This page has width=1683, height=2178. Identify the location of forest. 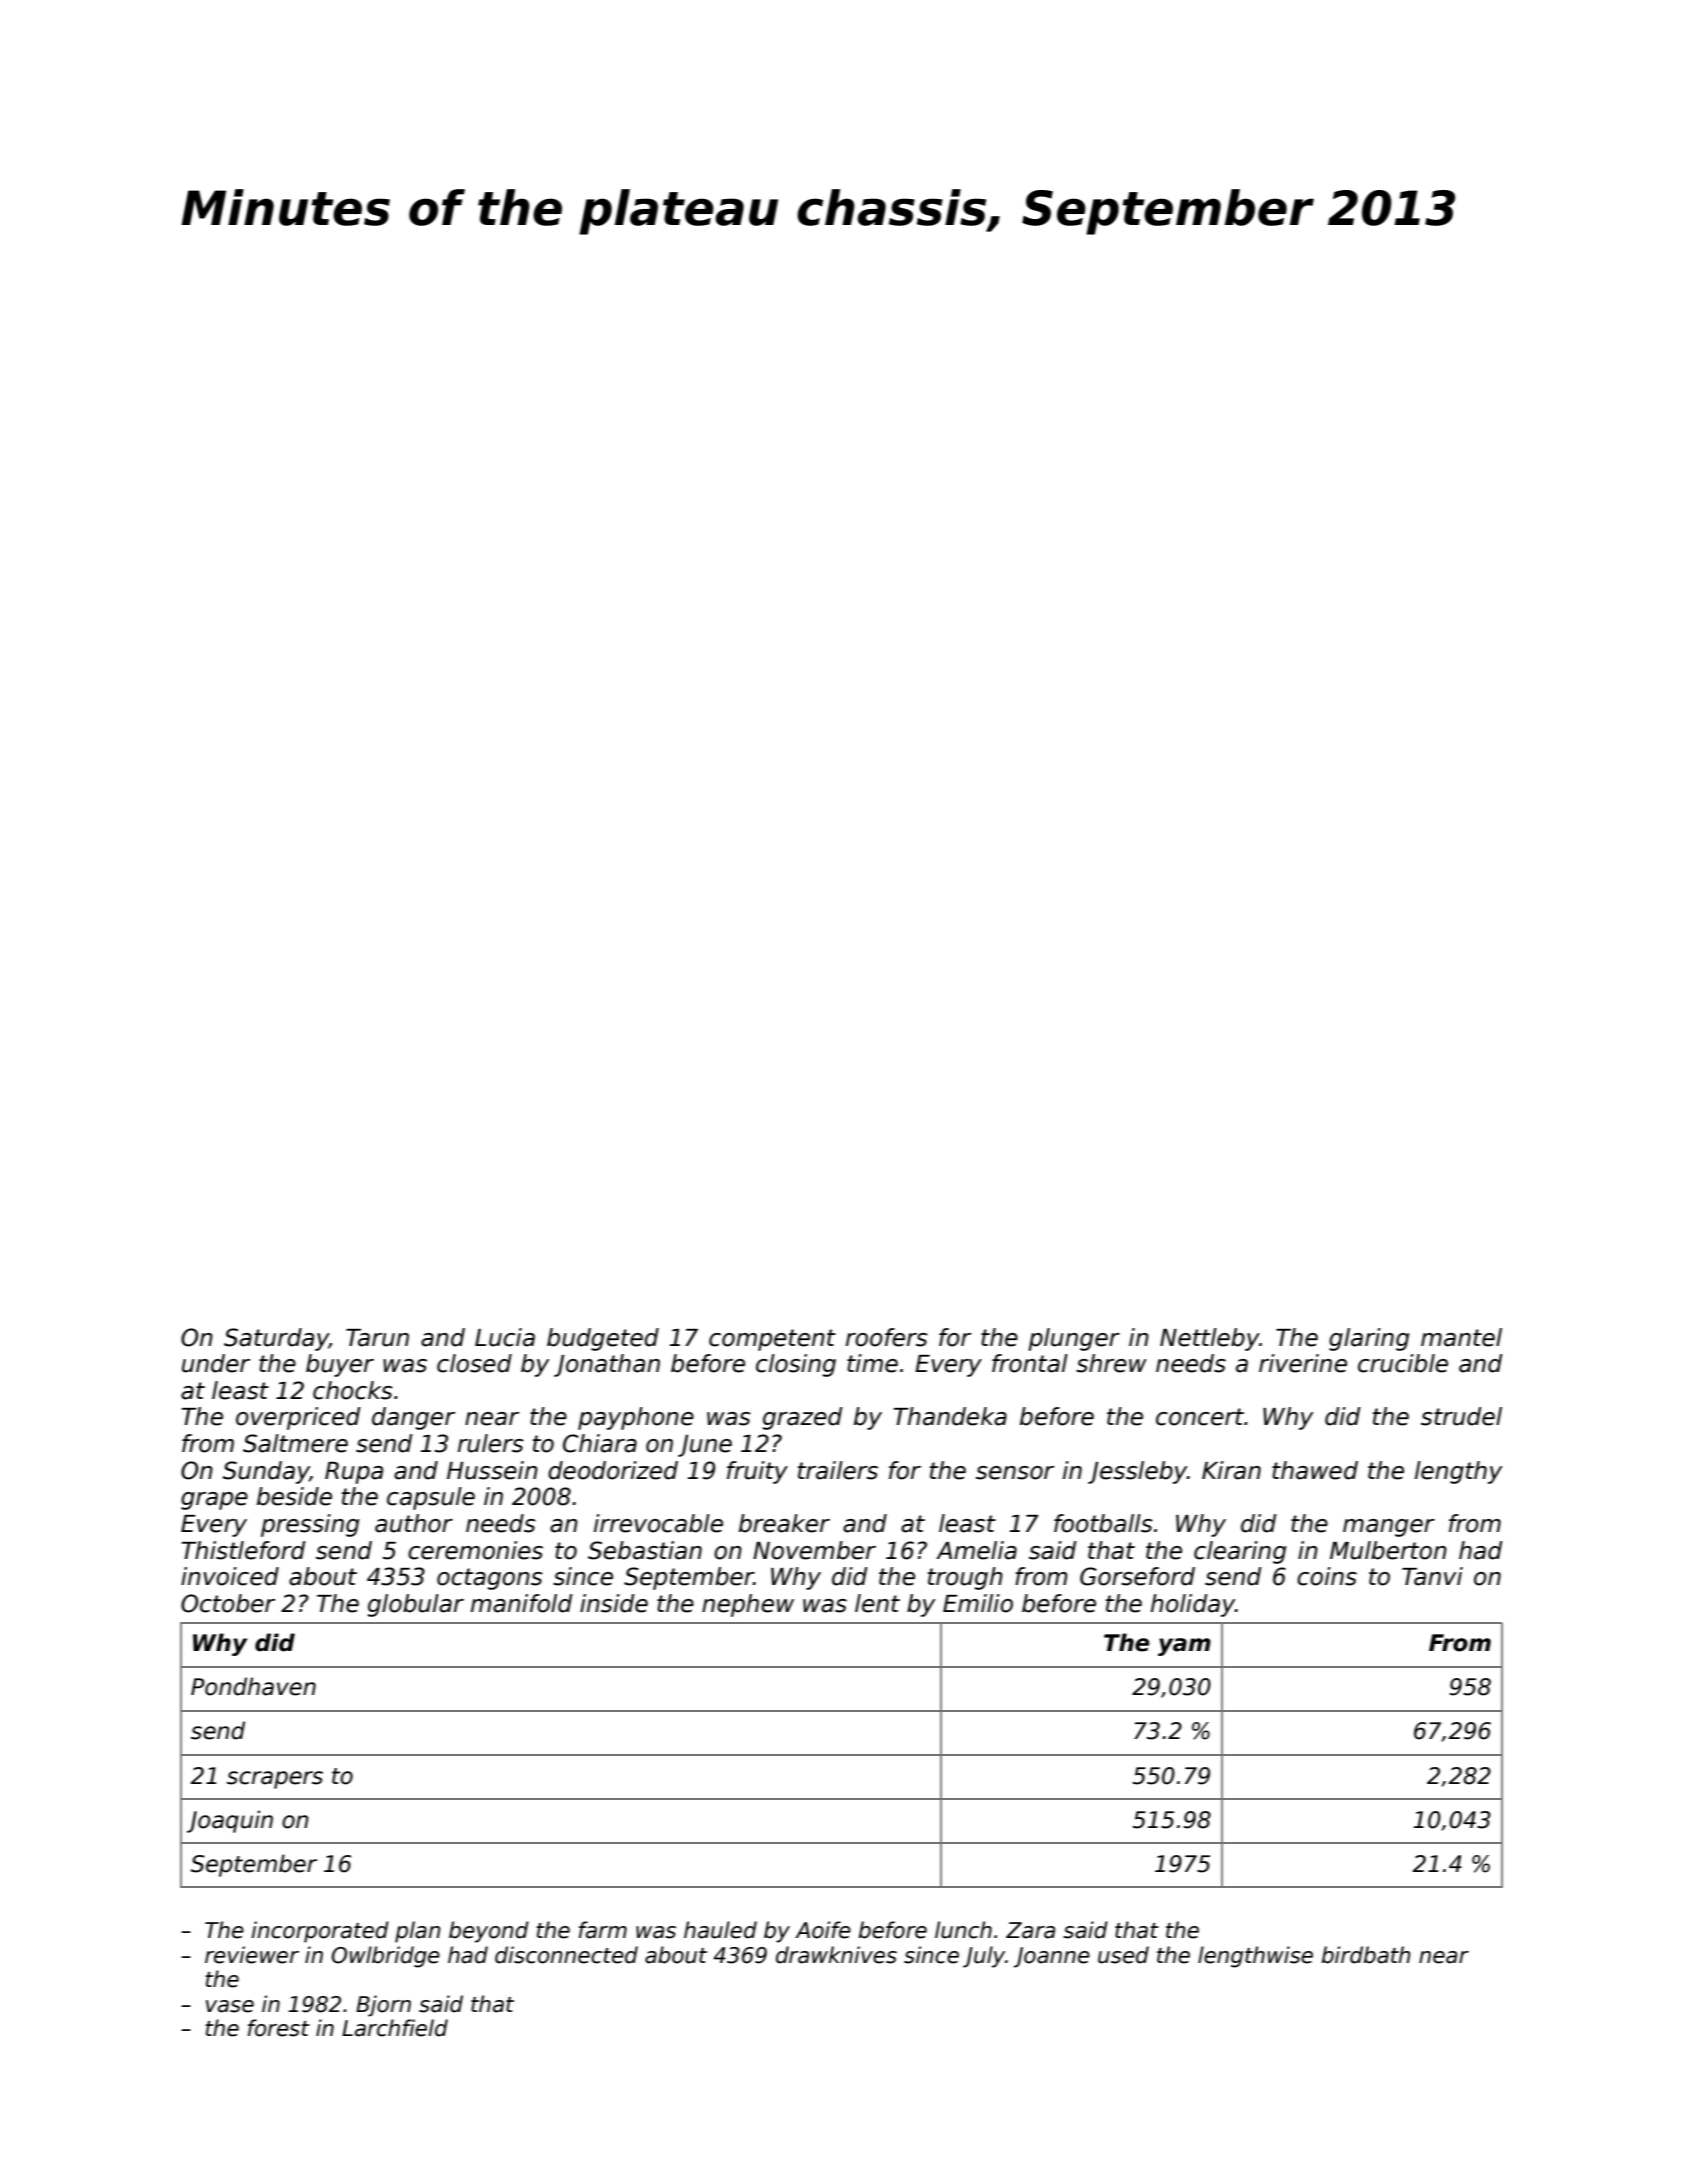
(279, 2028).
